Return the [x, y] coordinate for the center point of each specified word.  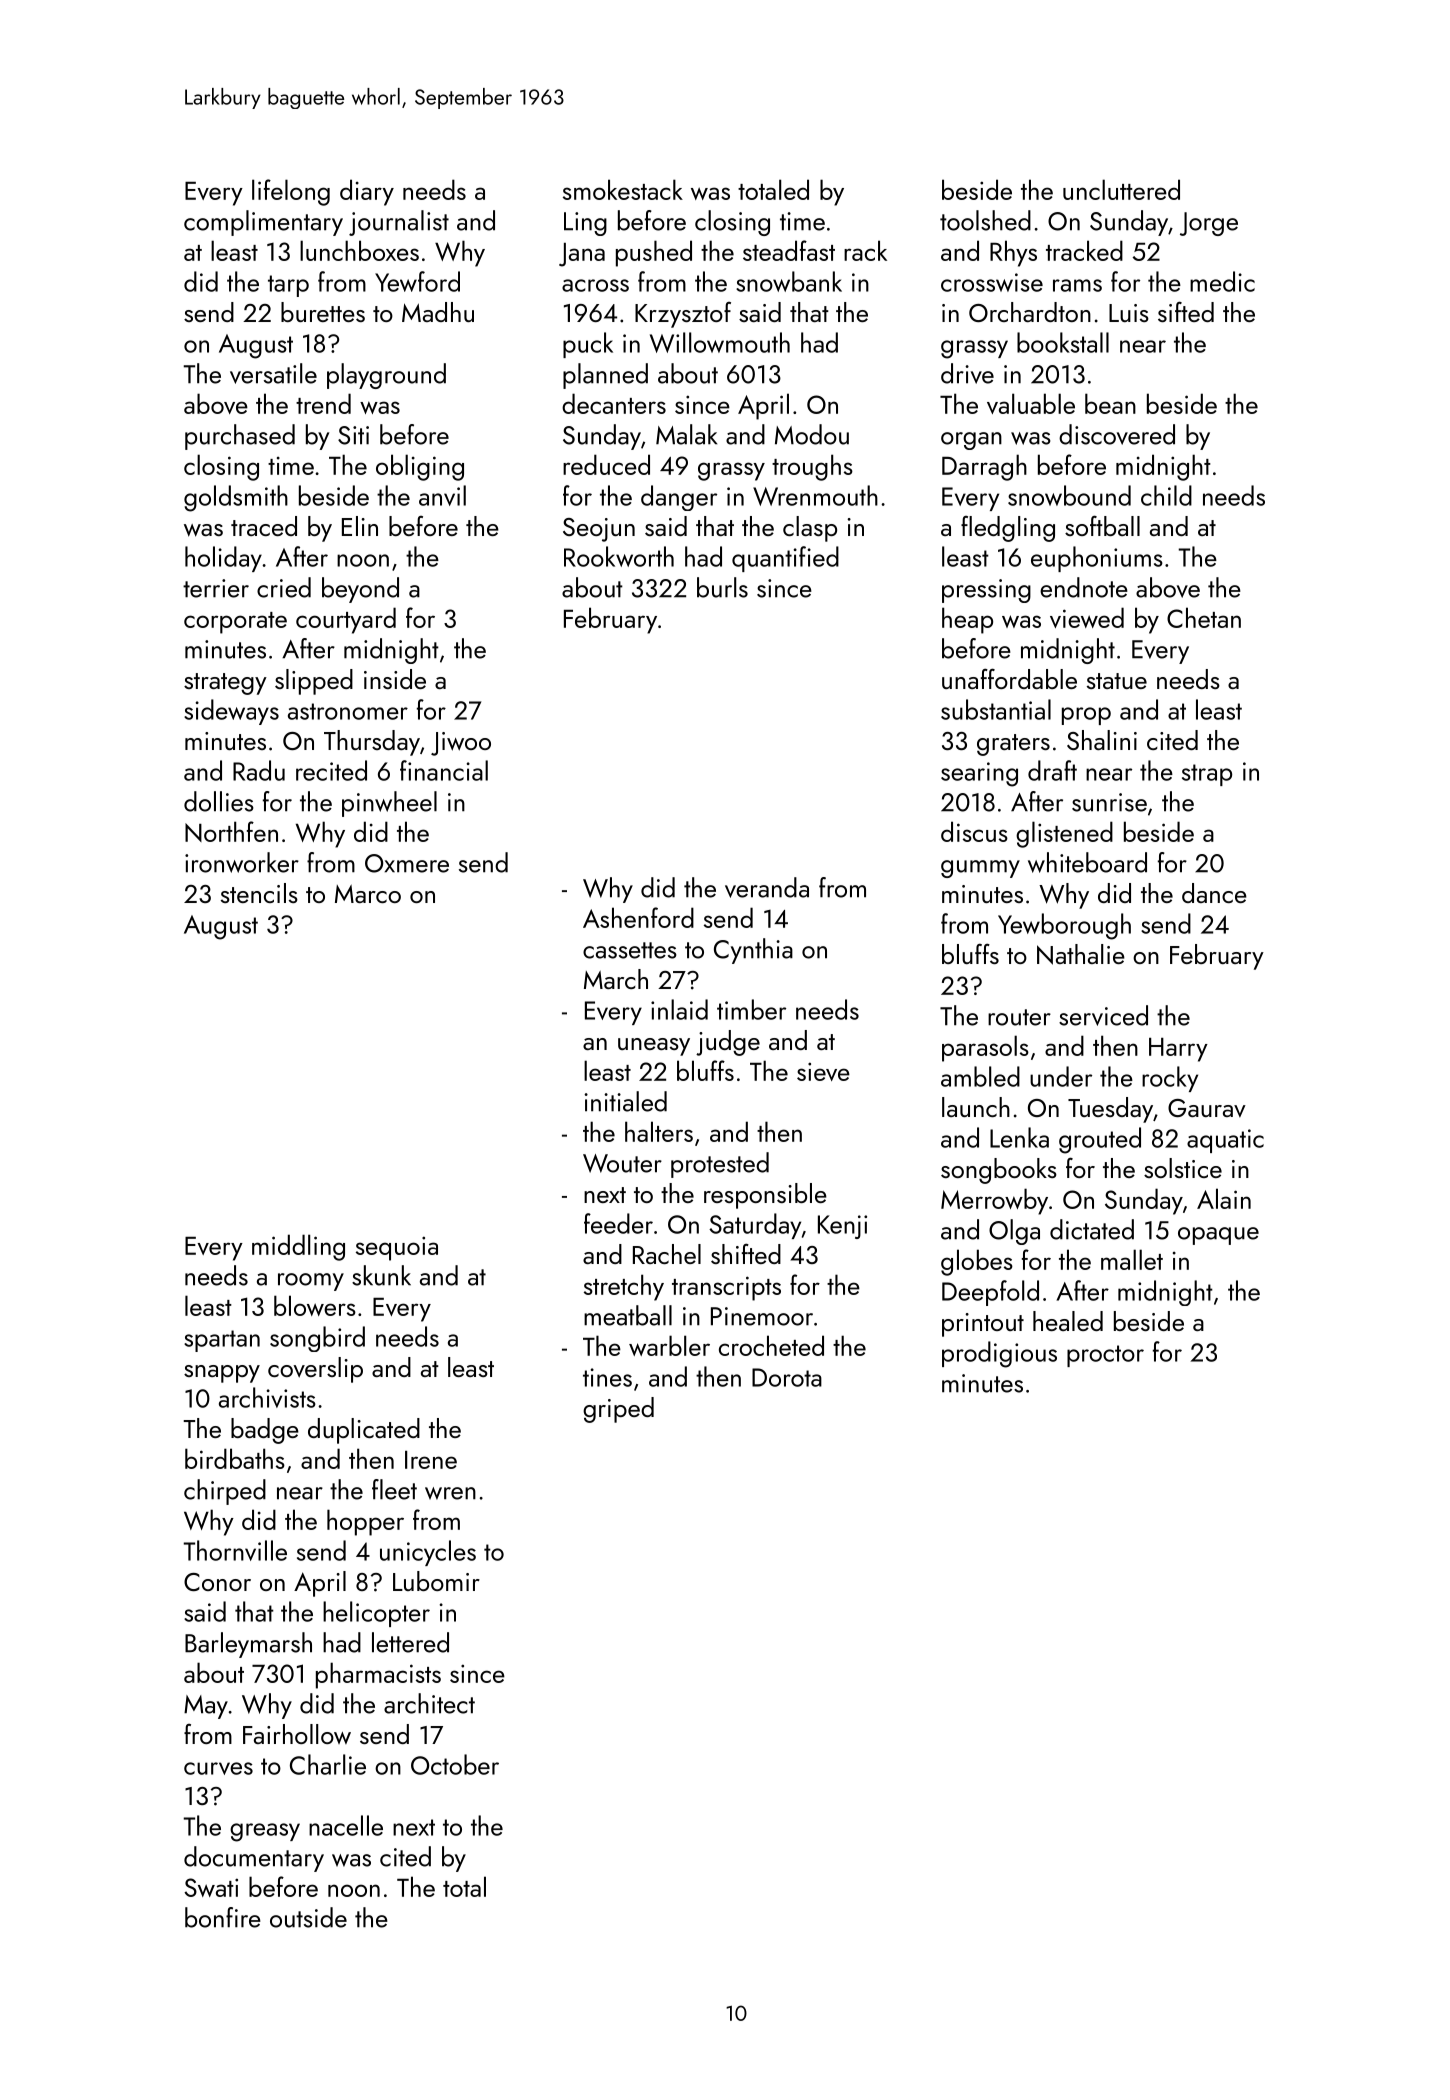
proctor [1105, 1356]
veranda [767, 887]
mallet [1132, 1259]
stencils [259, 893]
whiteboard [1087, 862]
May [206, 1707]
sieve [823, 1071]
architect [429, 1703]
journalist [399, 223]
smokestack [623, 189]
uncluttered [1121, 189]
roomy [311, 1282]
